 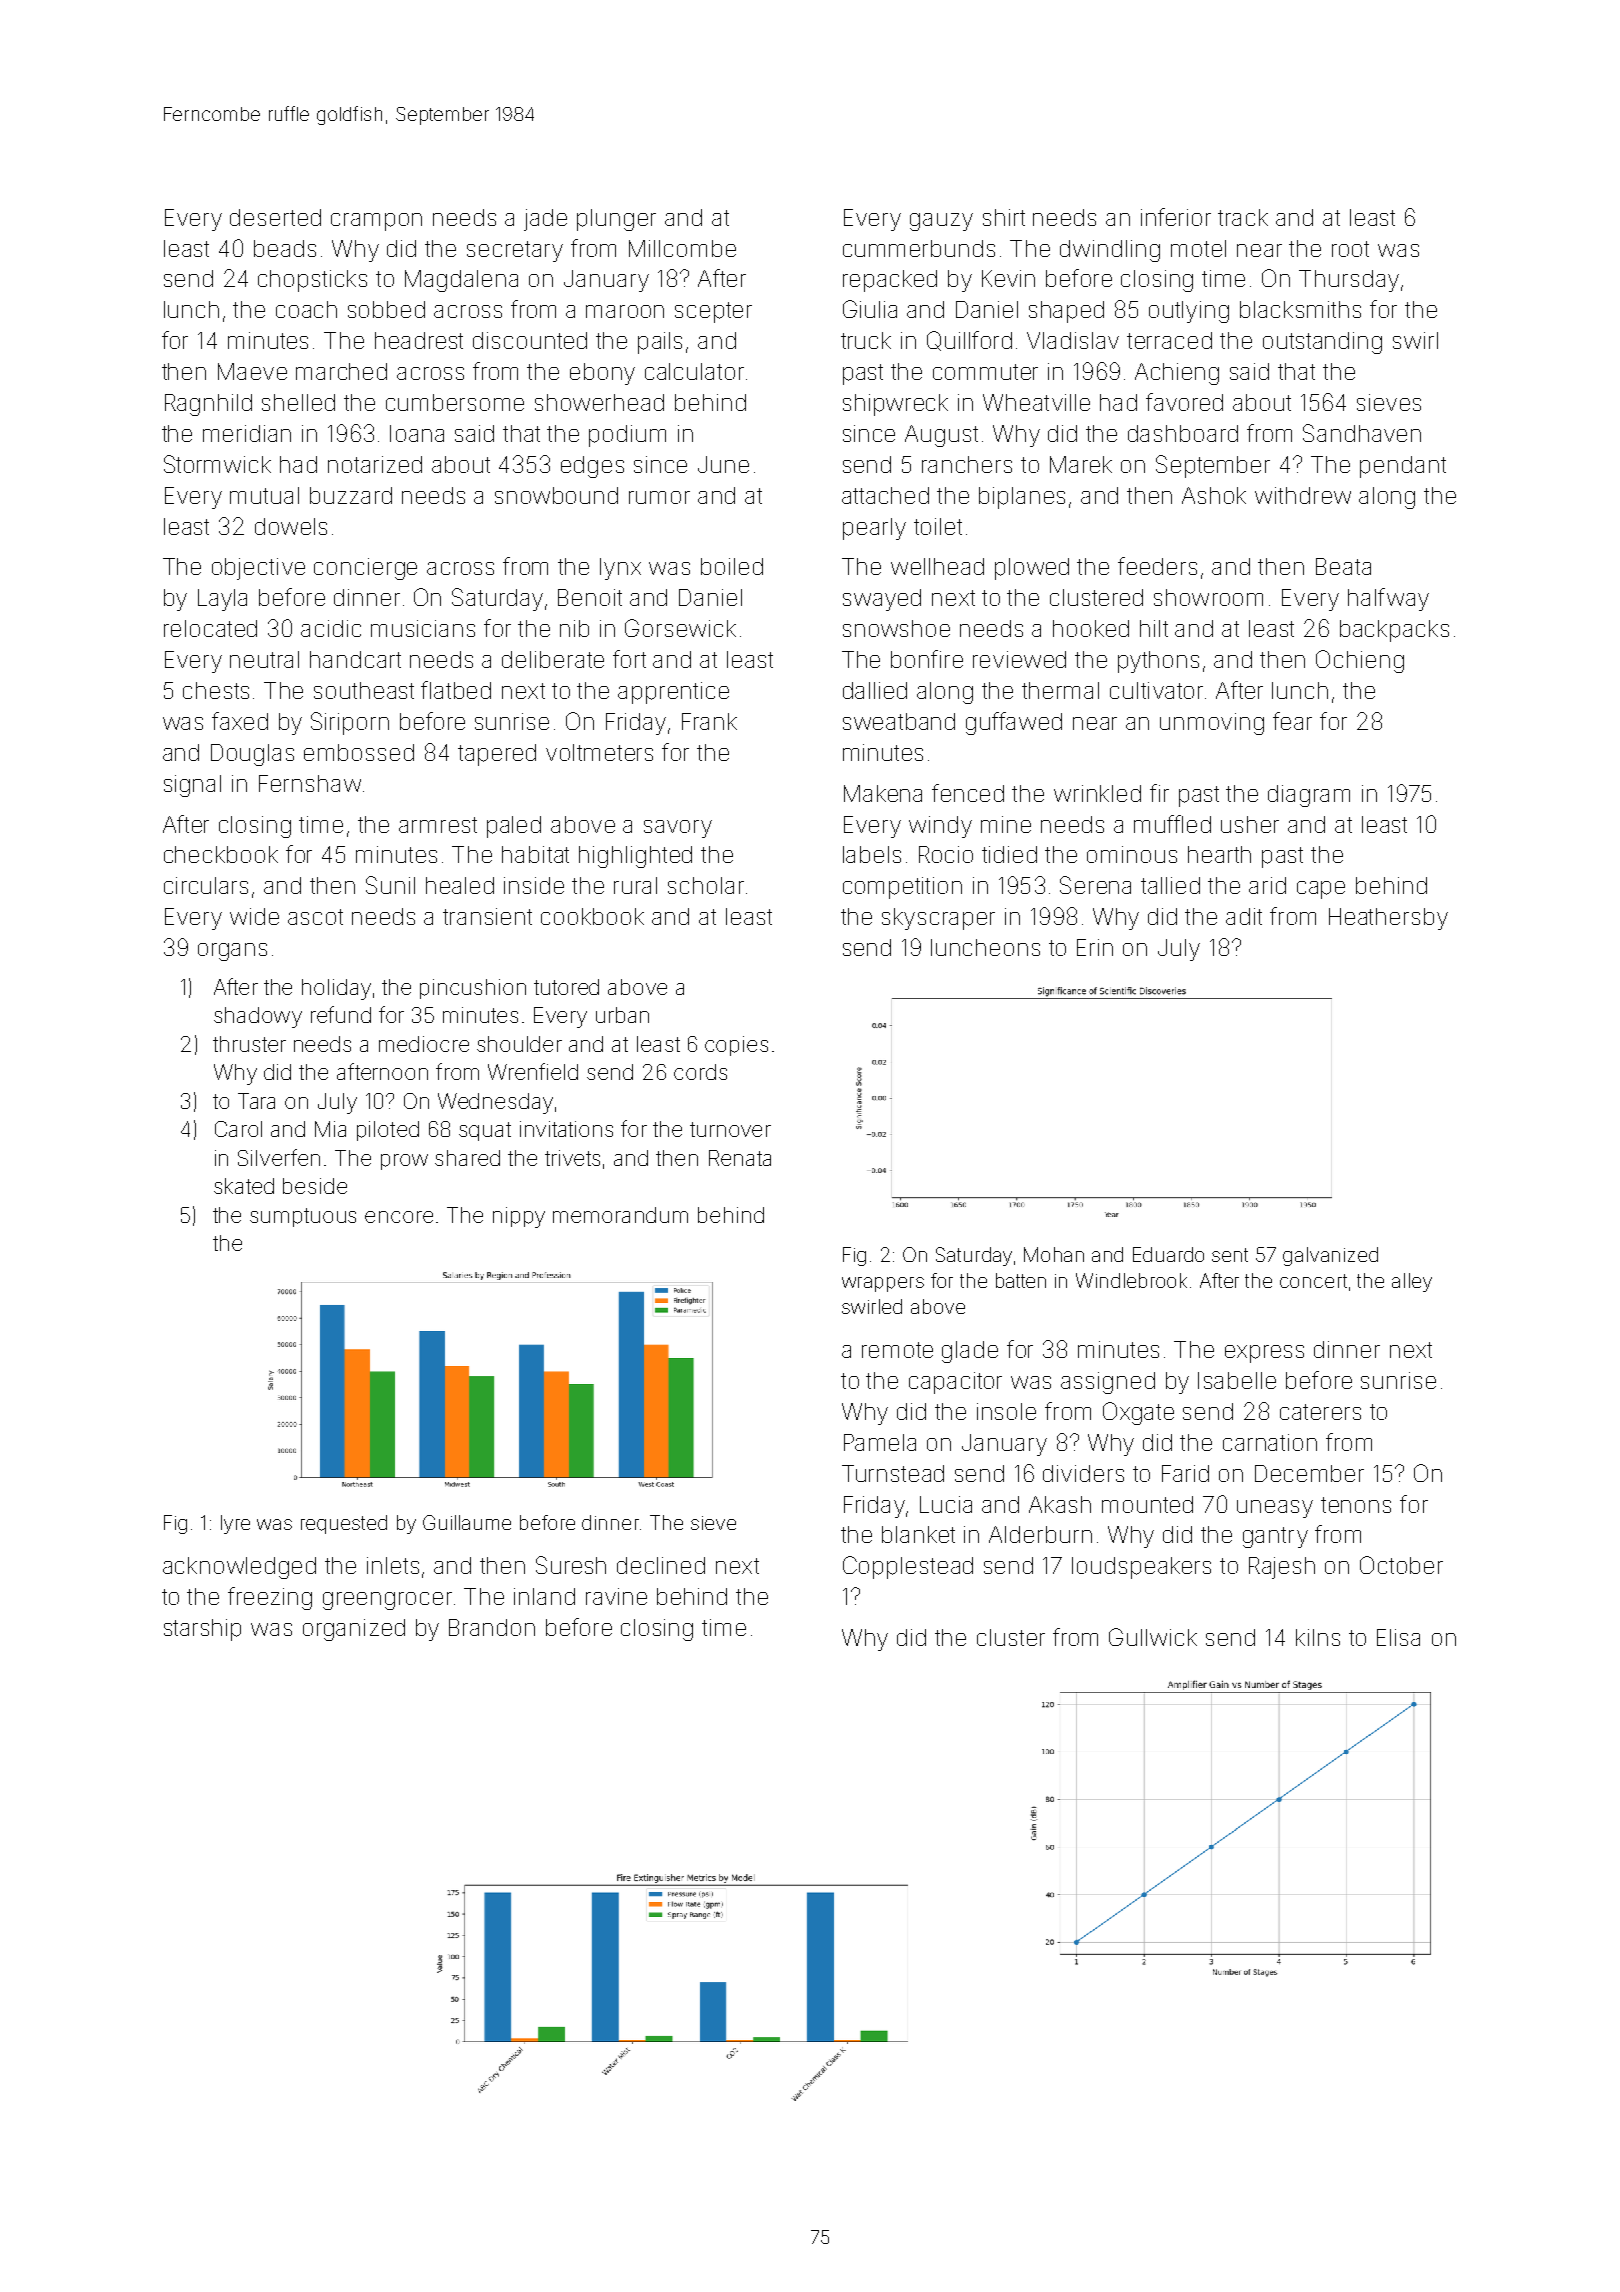 I want to click on headrest, so click(x=419, y=340).
